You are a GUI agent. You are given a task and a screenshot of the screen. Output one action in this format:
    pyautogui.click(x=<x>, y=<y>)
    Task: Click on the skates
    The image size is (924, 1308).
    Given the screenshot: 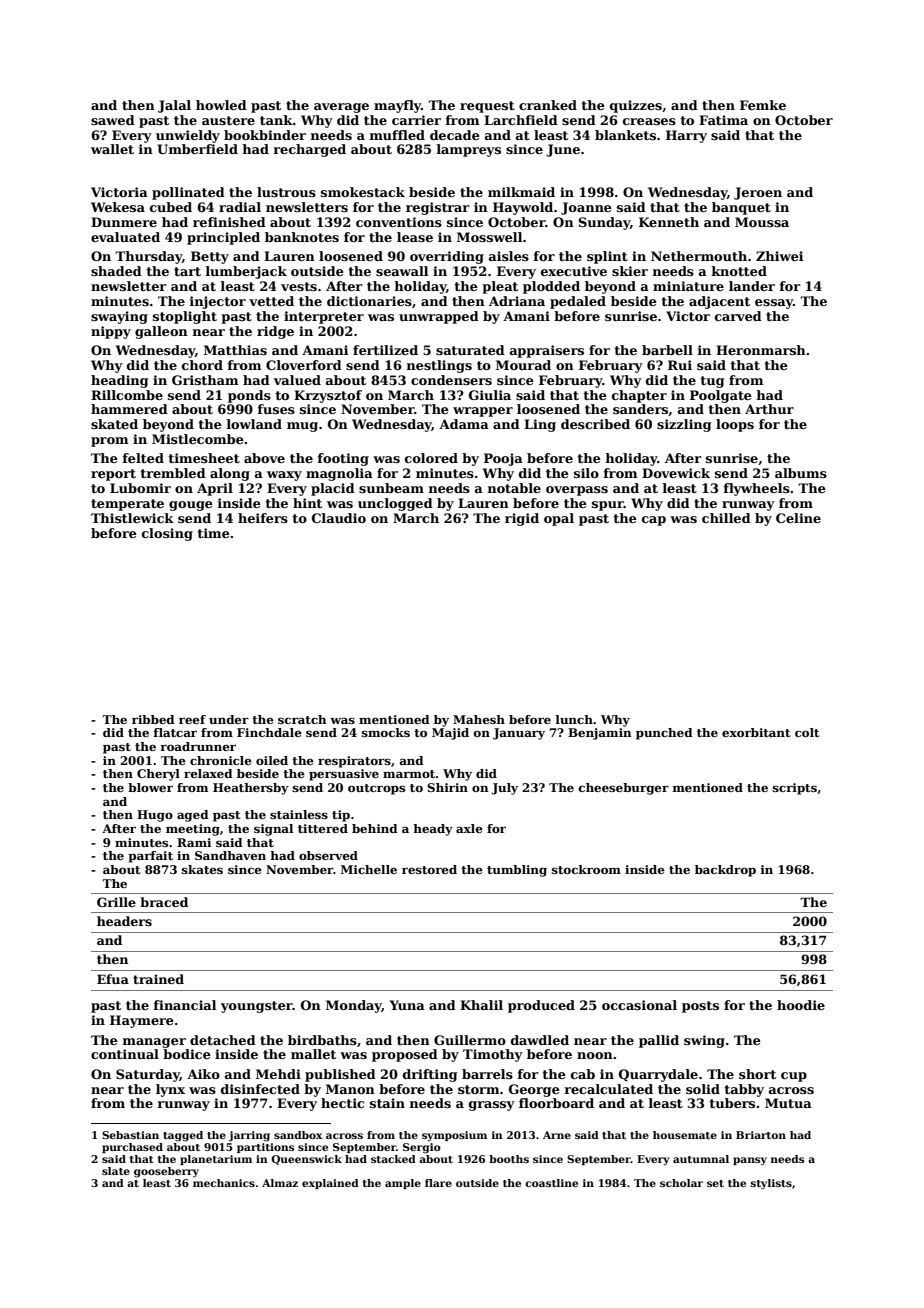 What is the action you would take?
    pyautogui.click(x=202, y=869)
